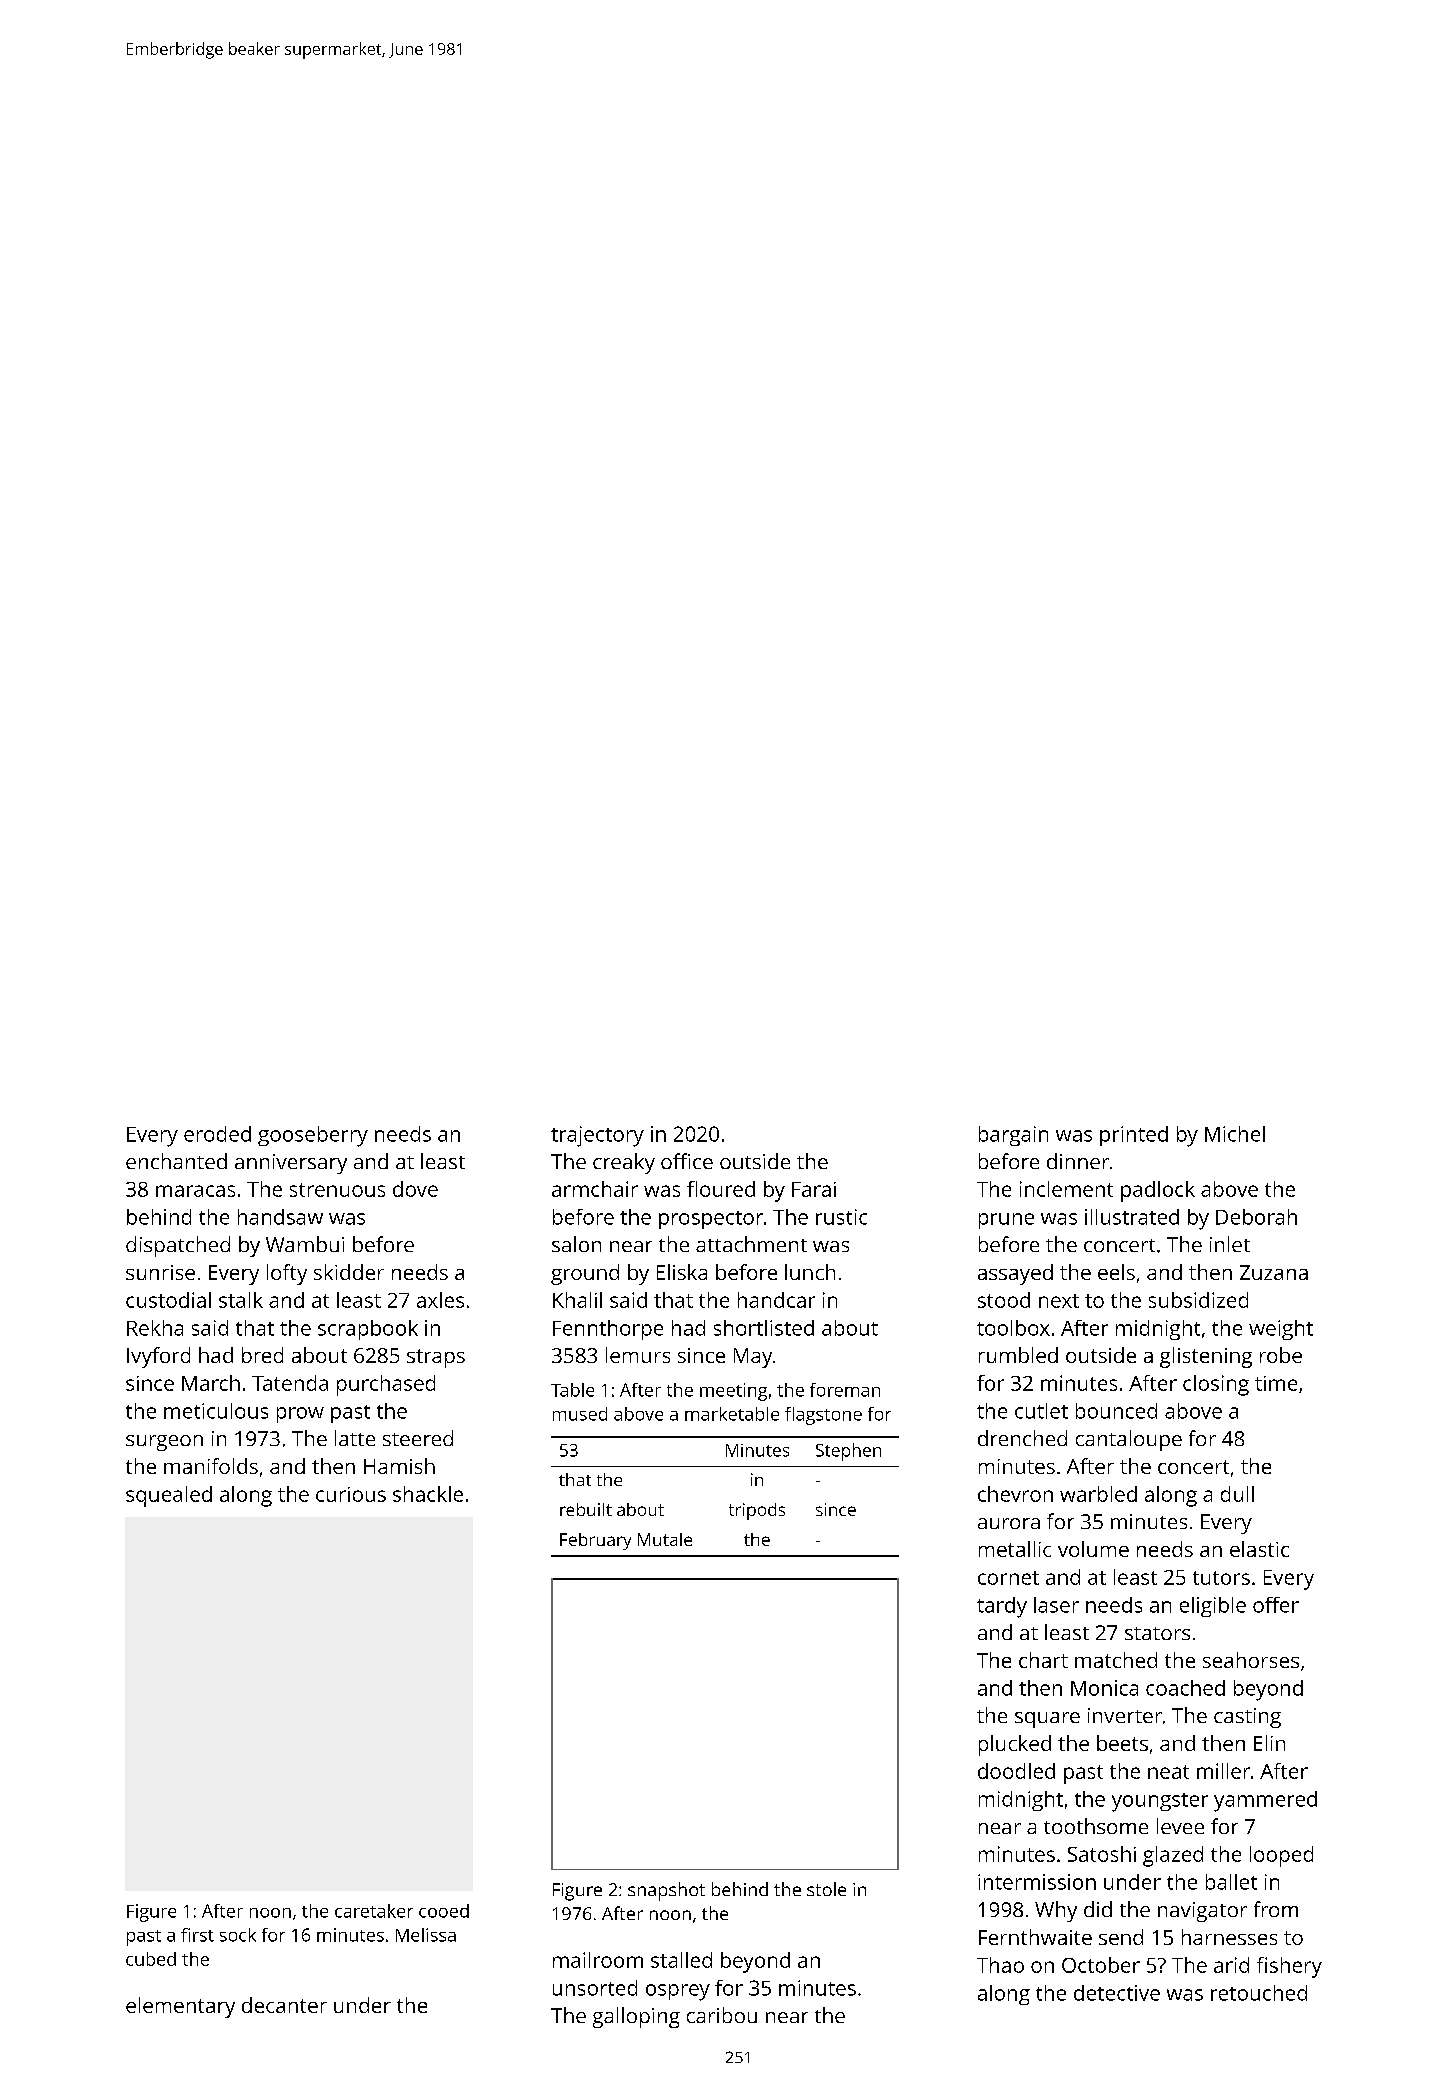  I want to click on gooseberry, so click(313, 1136).
